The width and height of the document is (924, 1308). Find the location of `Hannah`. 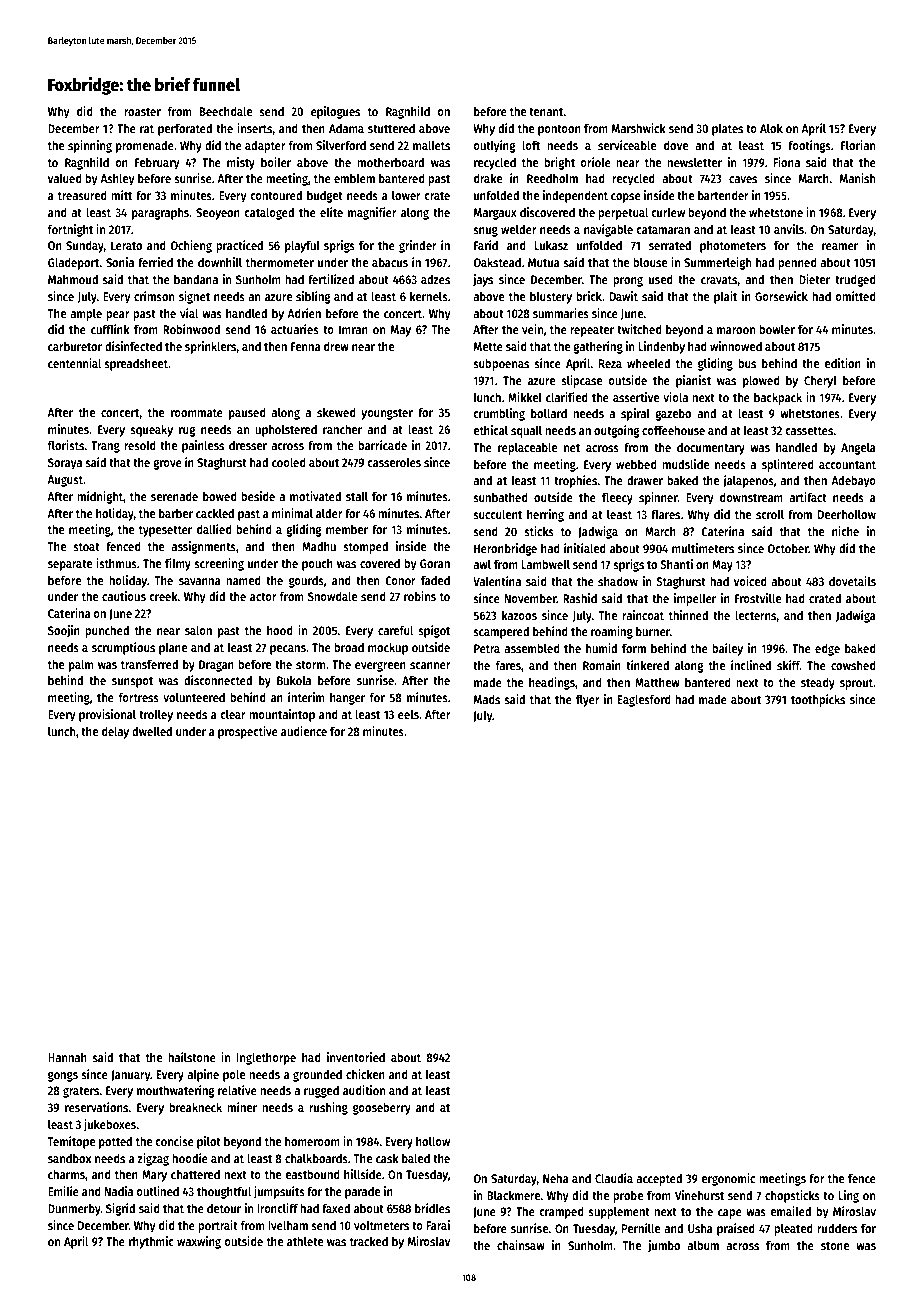

Hannah is located at coordinates (67, 1057).
